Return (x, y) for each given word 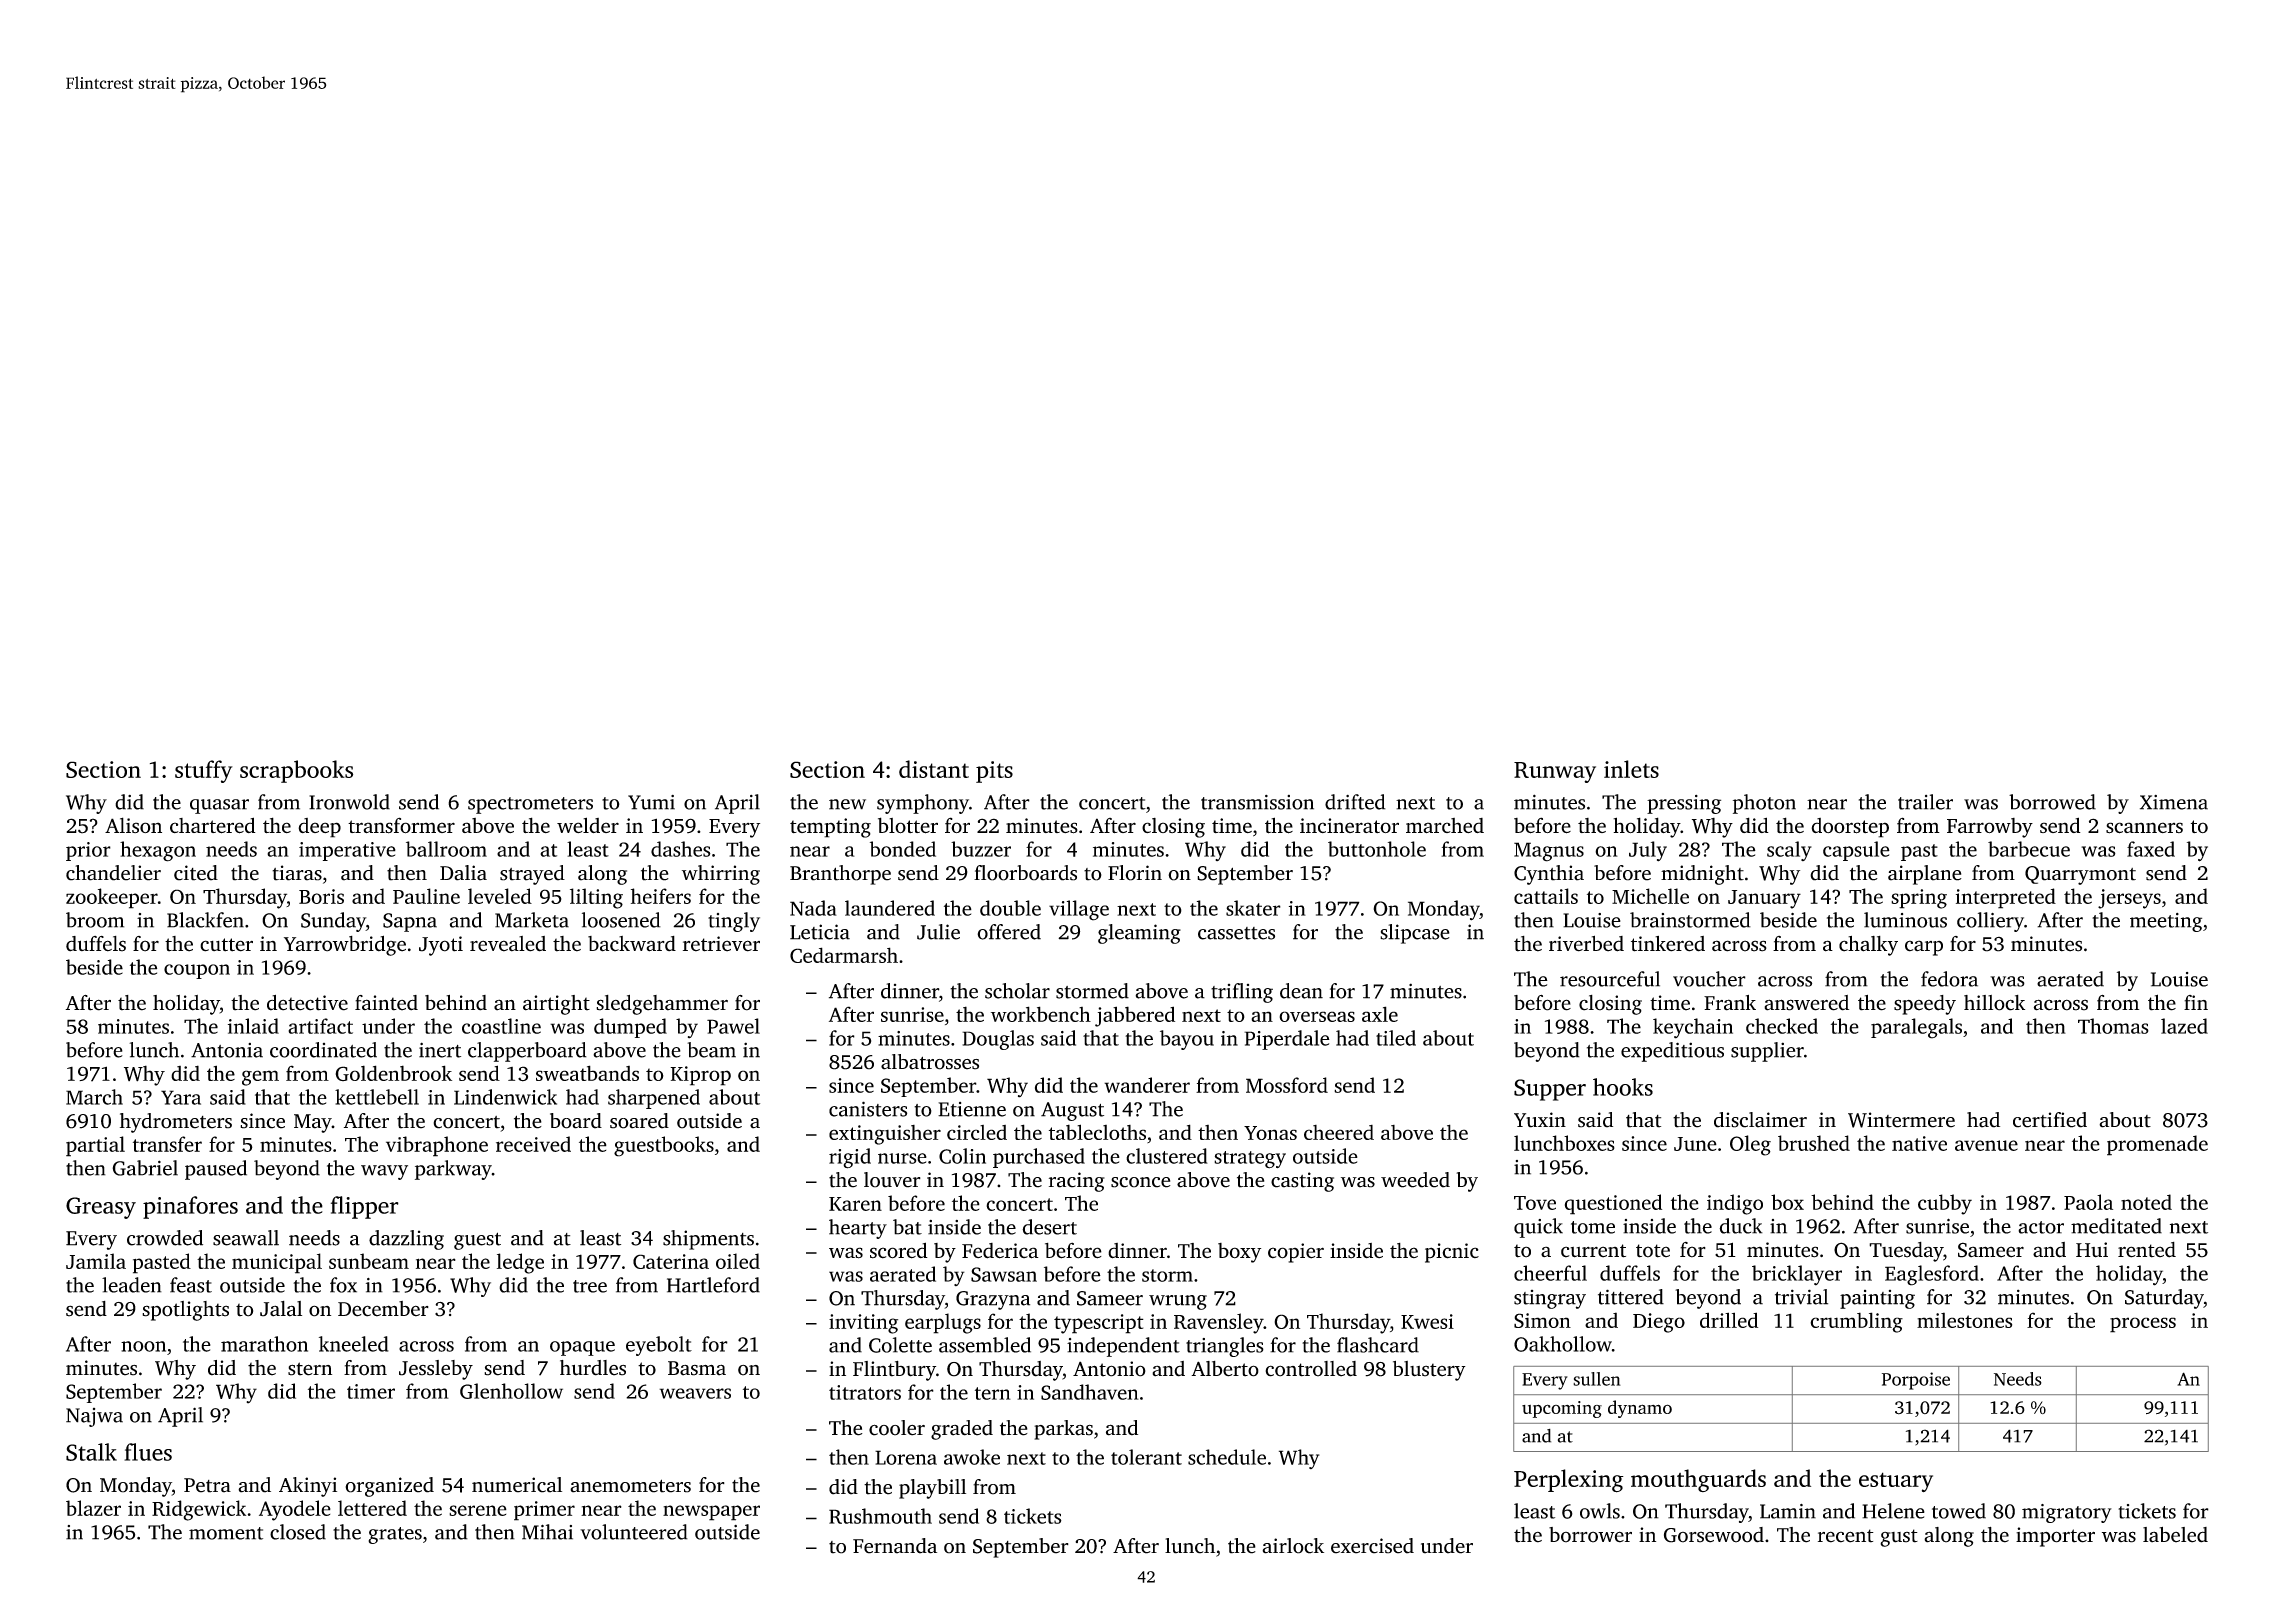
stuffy (204, 771)
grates (395, 1535)
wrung (1178, 1302)
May (313, 1123)
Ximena (2174, 802)
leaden (132, 1285)
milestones (1964, 1320)
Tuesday (1906, 1252)
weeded (1415, 1180)
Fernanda (895, 1546)
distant (934, 769)
